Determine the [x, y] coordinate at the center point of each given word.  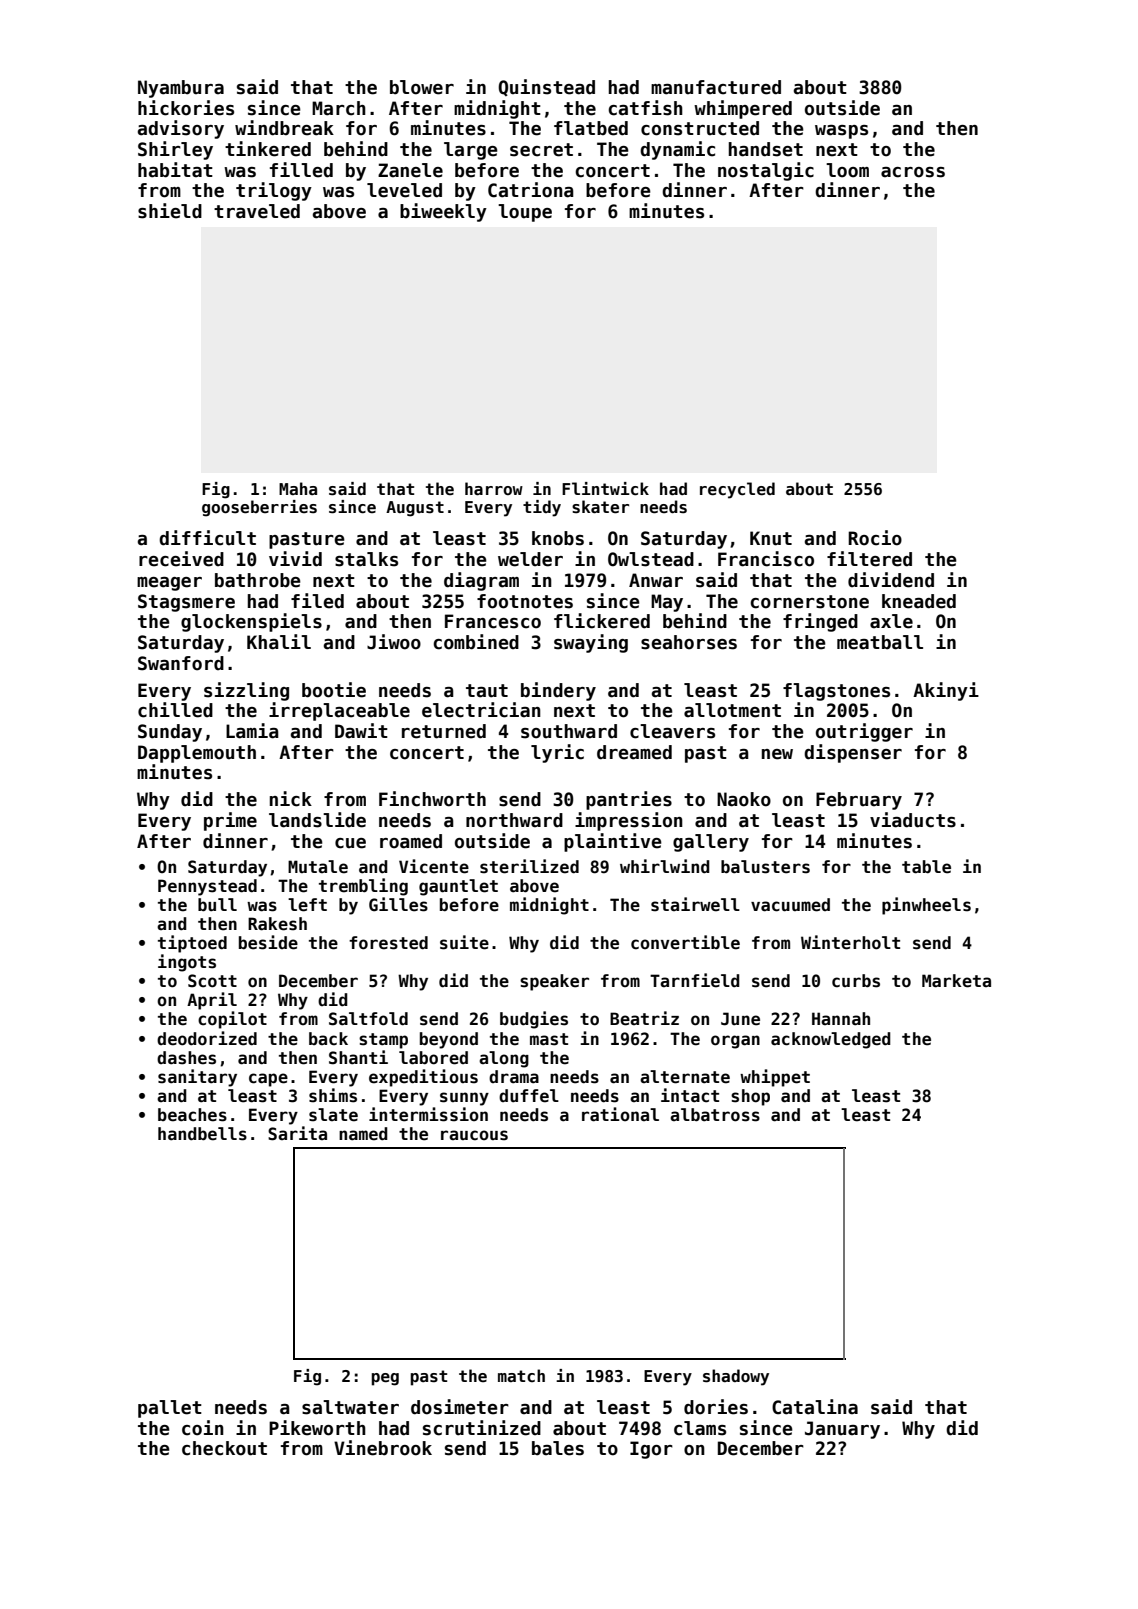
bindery [558, 691]
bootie [334, 690]
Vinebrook [383, 1448]
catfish [645, 108]
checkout [224, 1448]
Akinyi [946, 691]
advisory [181, 129]
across [913, 172]
